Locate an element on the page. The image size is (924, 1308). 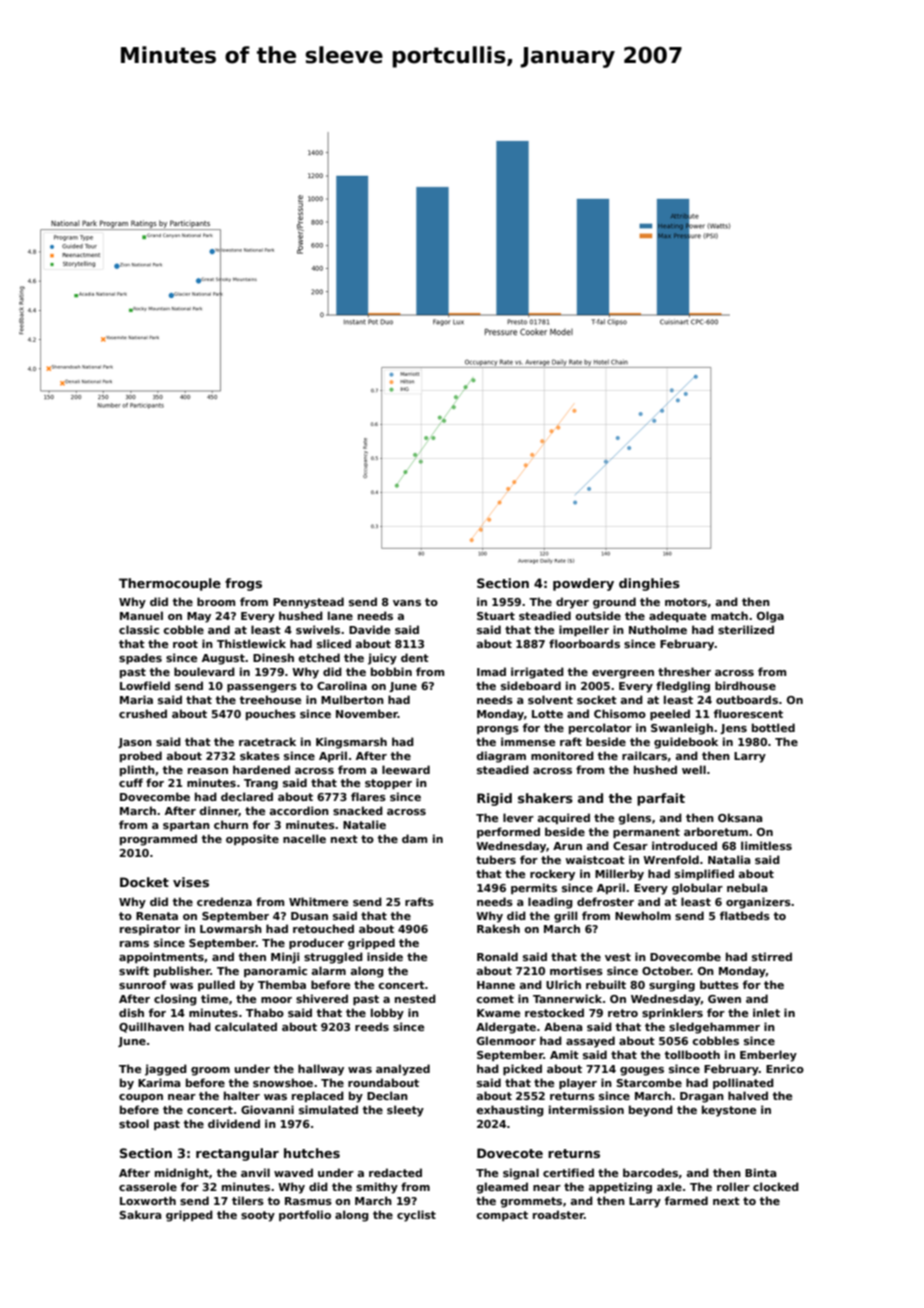
Thistlewick is located at coordinates (251, 643).
